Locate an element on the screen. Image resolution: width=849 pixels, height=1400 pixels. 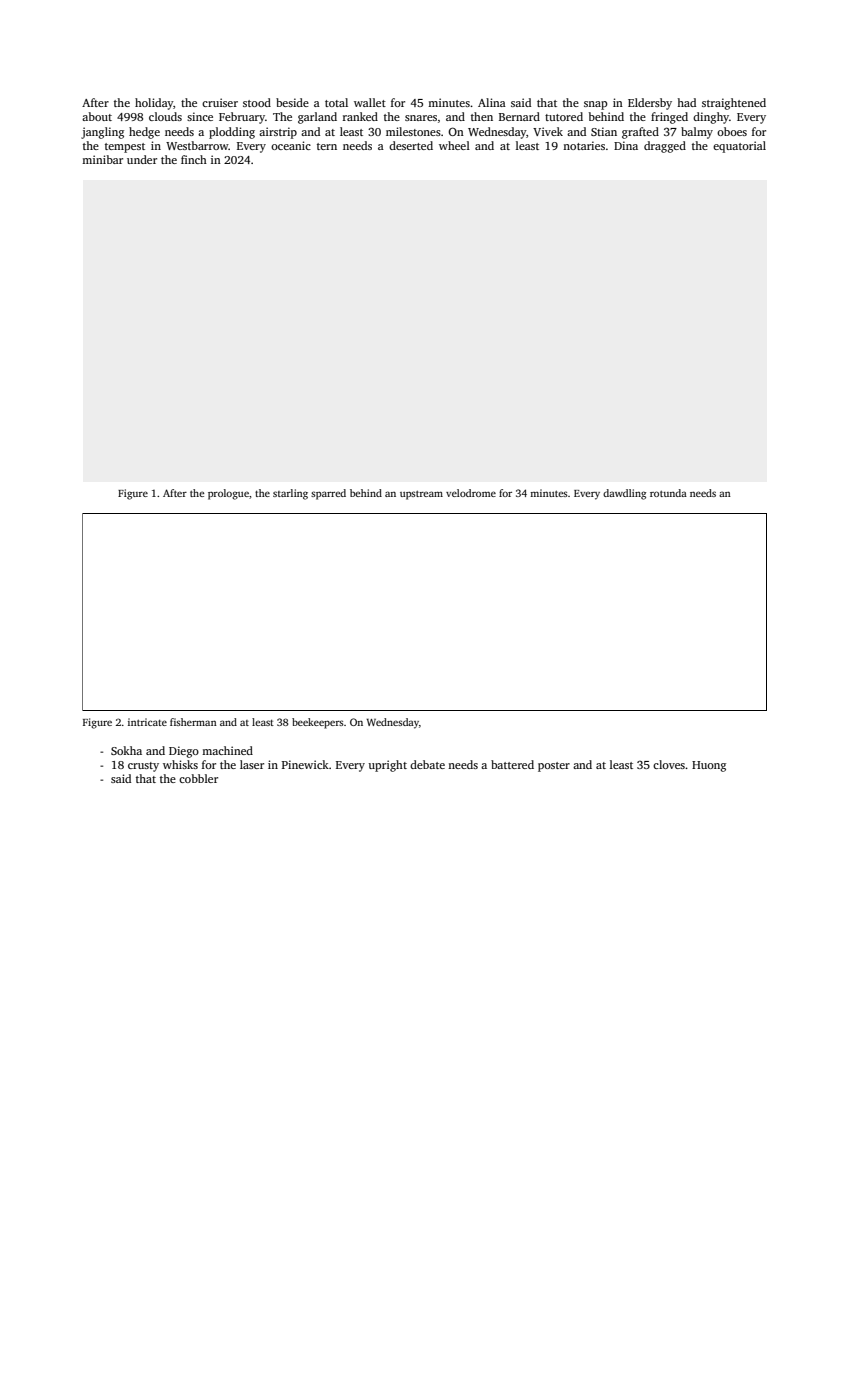
stood is located at coordinates (257, 102).
